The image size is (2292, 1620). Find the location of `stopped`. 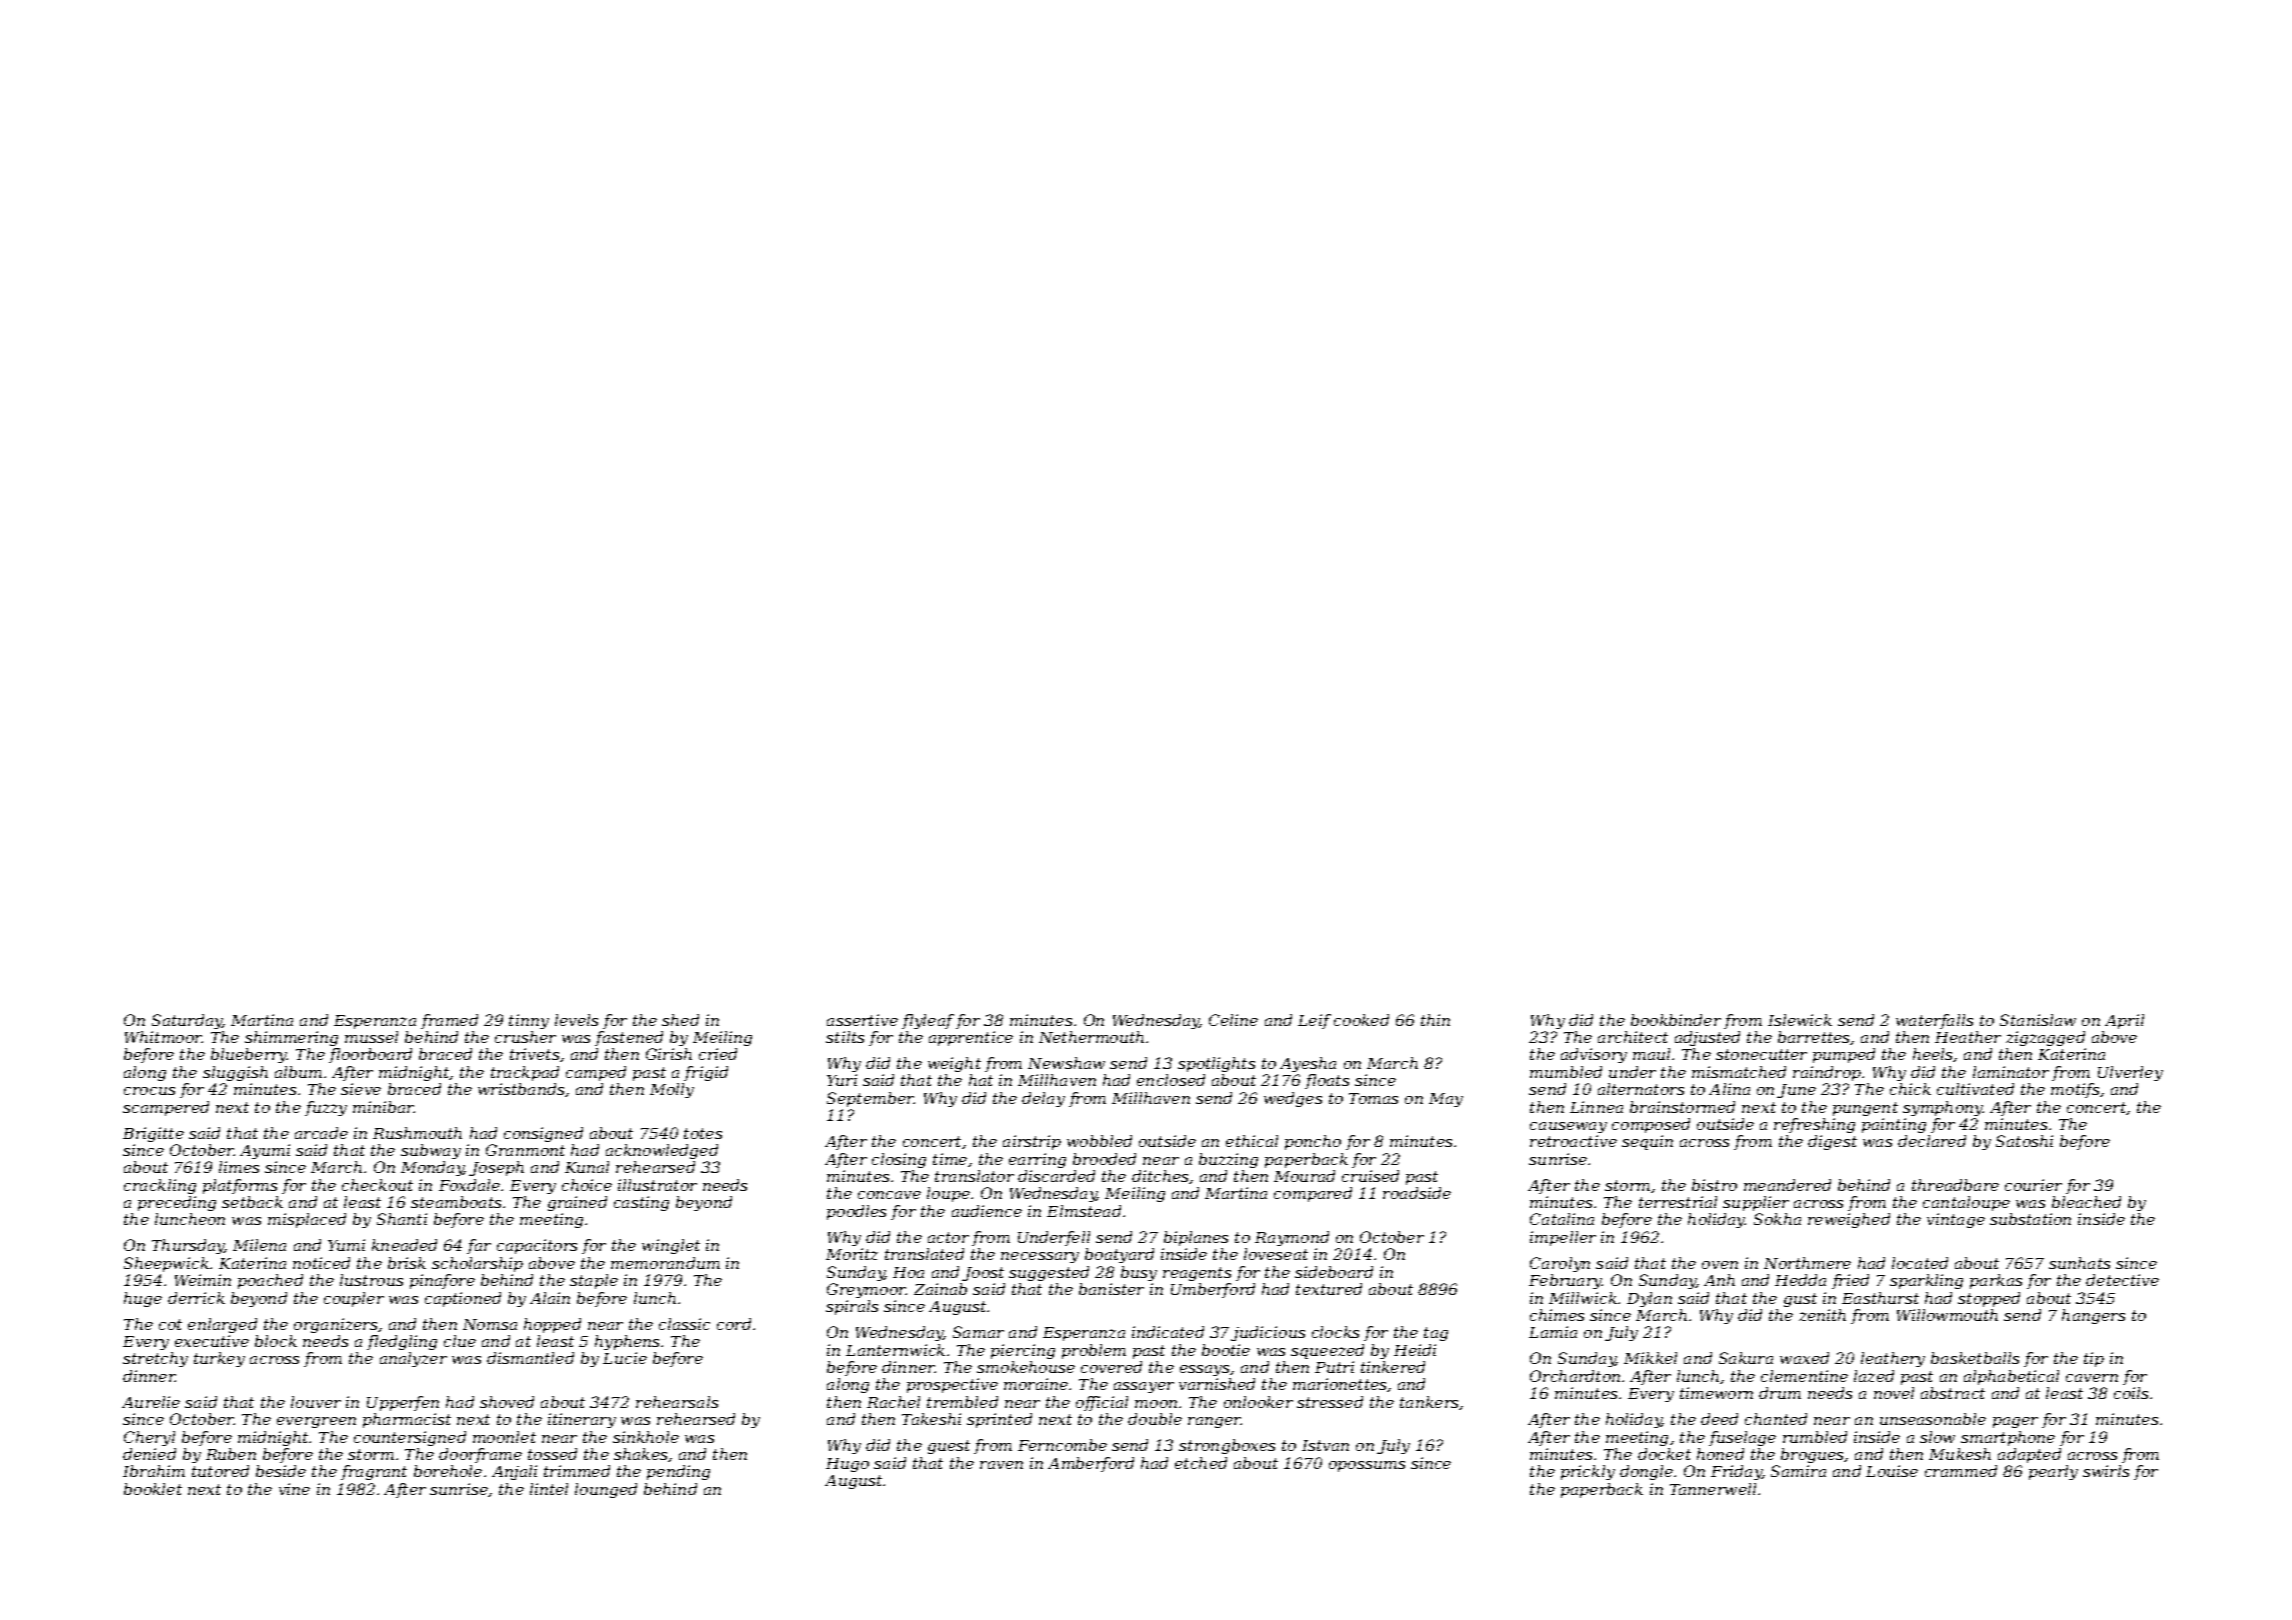

stopped is located at coordinates (1989, 1299).
